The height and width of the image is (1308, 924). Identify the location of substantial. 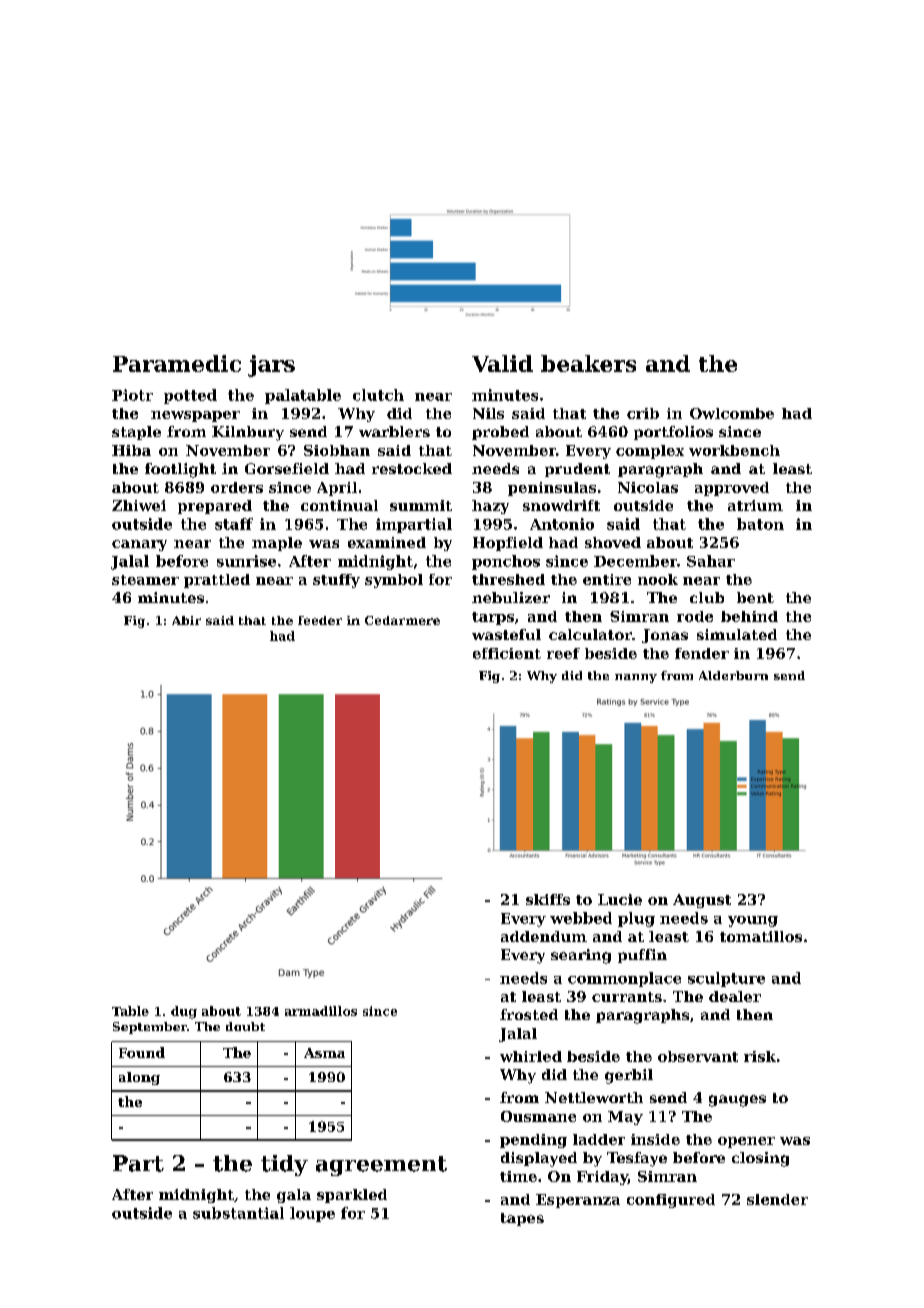
(238, 1213).
